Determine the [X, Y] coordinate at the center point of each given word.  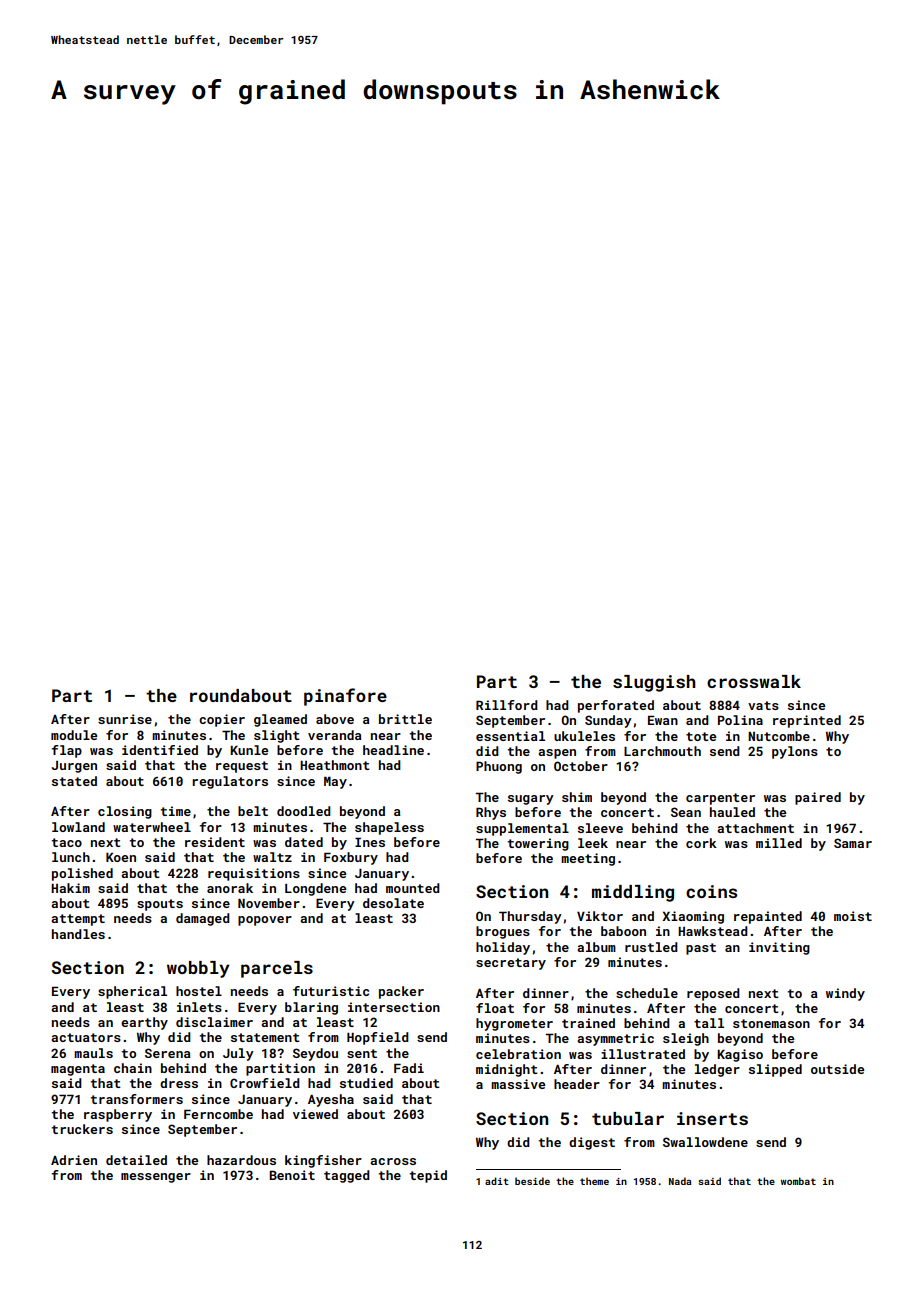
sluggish [654, 683]
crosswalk [754, 681]
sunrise [125, 719]
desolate [393, 903]
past [701, 949]
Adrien [74, 1160]
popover [265, 921]
